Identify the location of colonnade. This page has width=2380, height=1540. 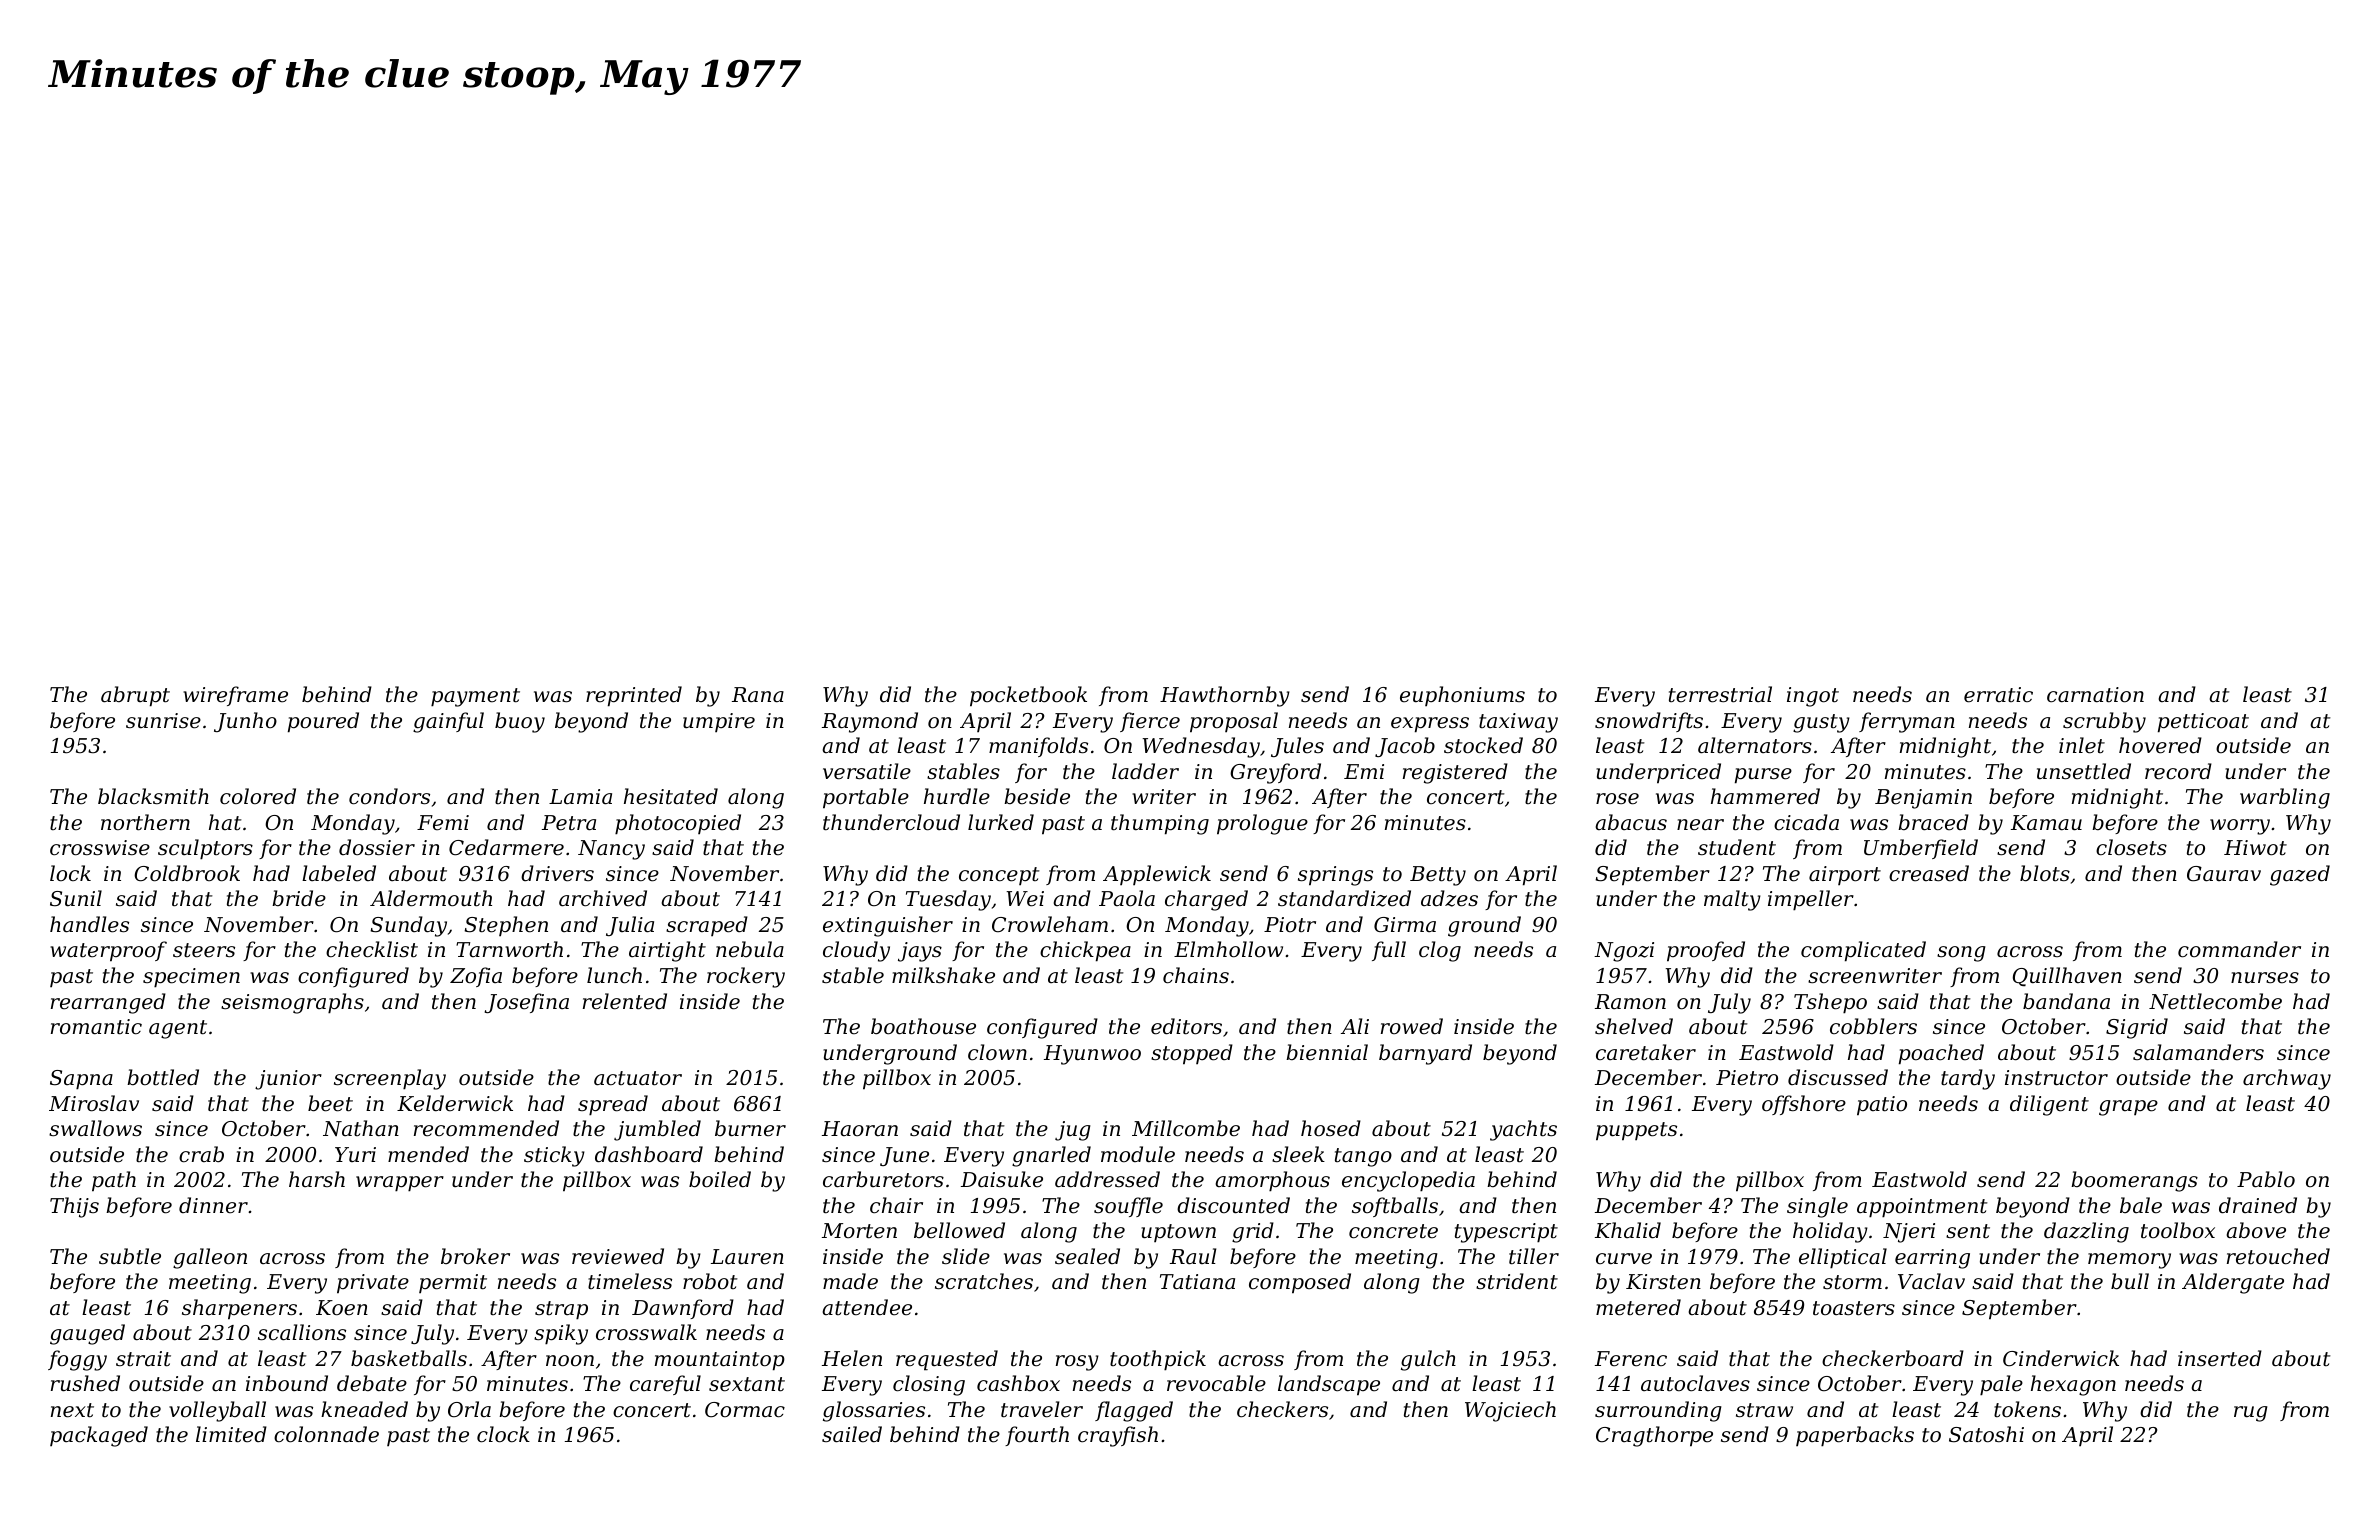
(326, 1434).
